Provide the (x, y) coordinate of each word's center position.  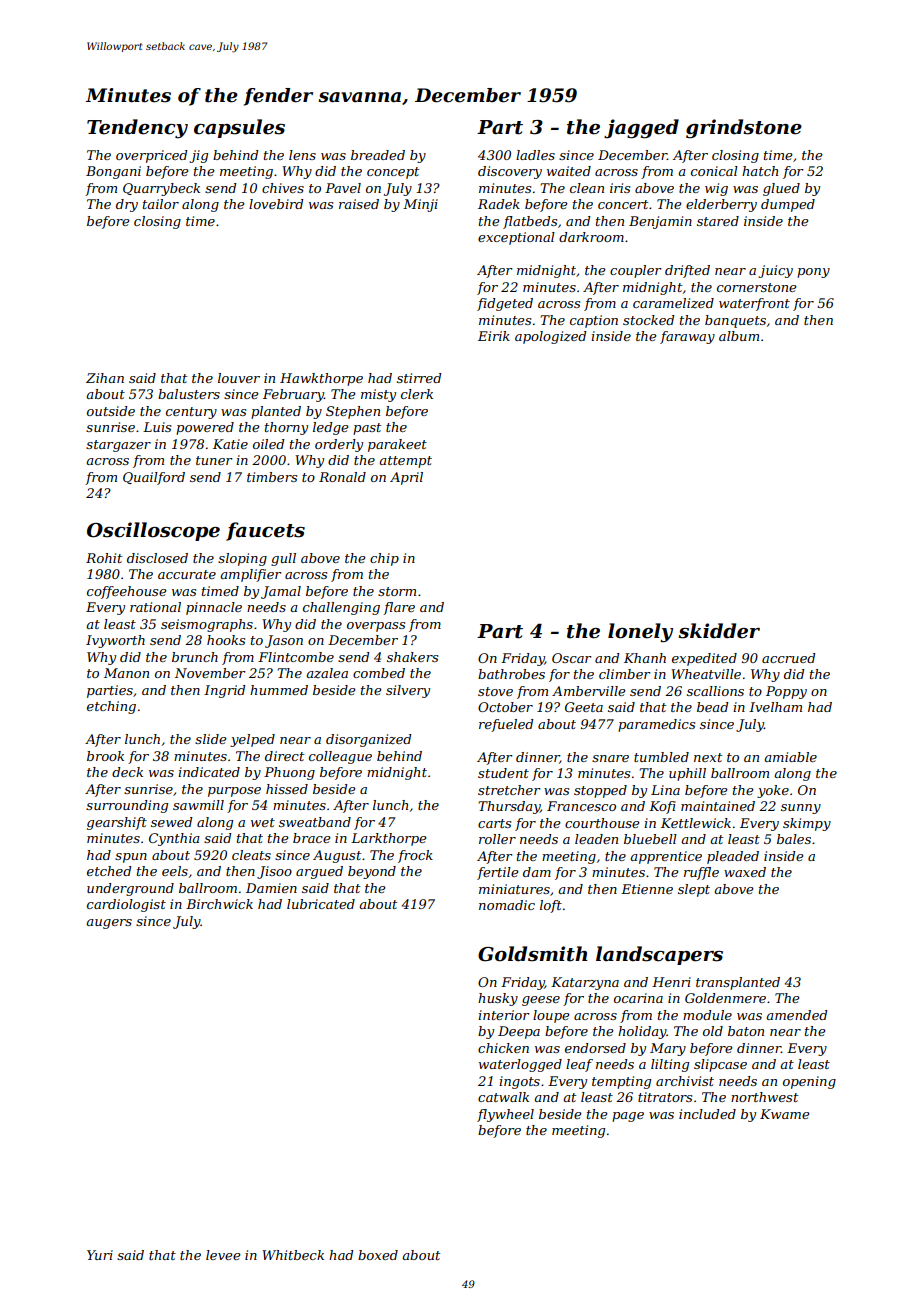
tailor (161, 204)
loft (551, 906)
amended (796, 1015)
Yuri (100, 1255)
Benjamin (660, 222)
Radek (499, 204)
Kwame (785, 1114)
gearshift (117, 823)
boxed (378, 1255)
